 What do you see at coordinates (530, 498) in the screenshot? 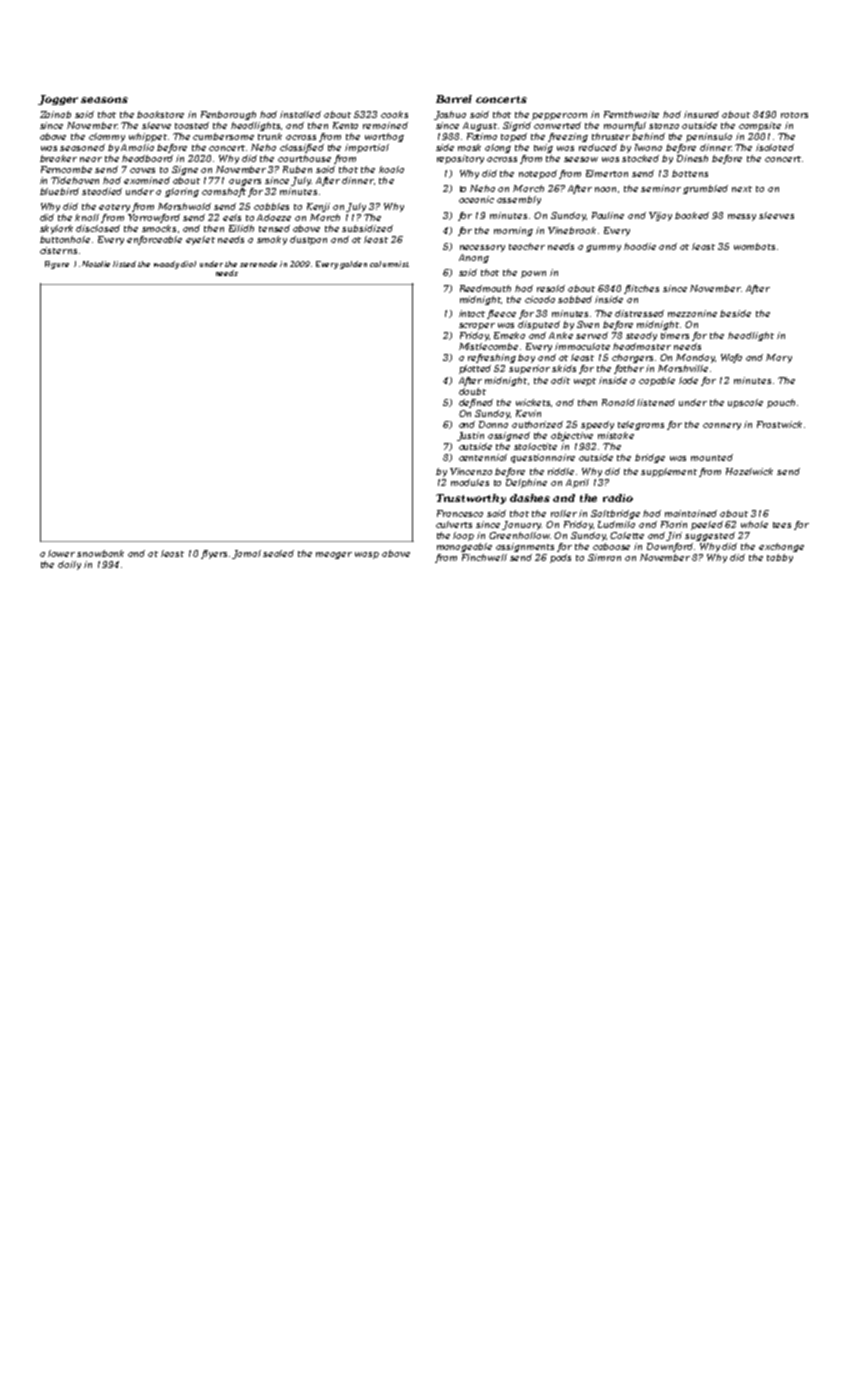
I see `dashes` at bounding box center [530, 498].
